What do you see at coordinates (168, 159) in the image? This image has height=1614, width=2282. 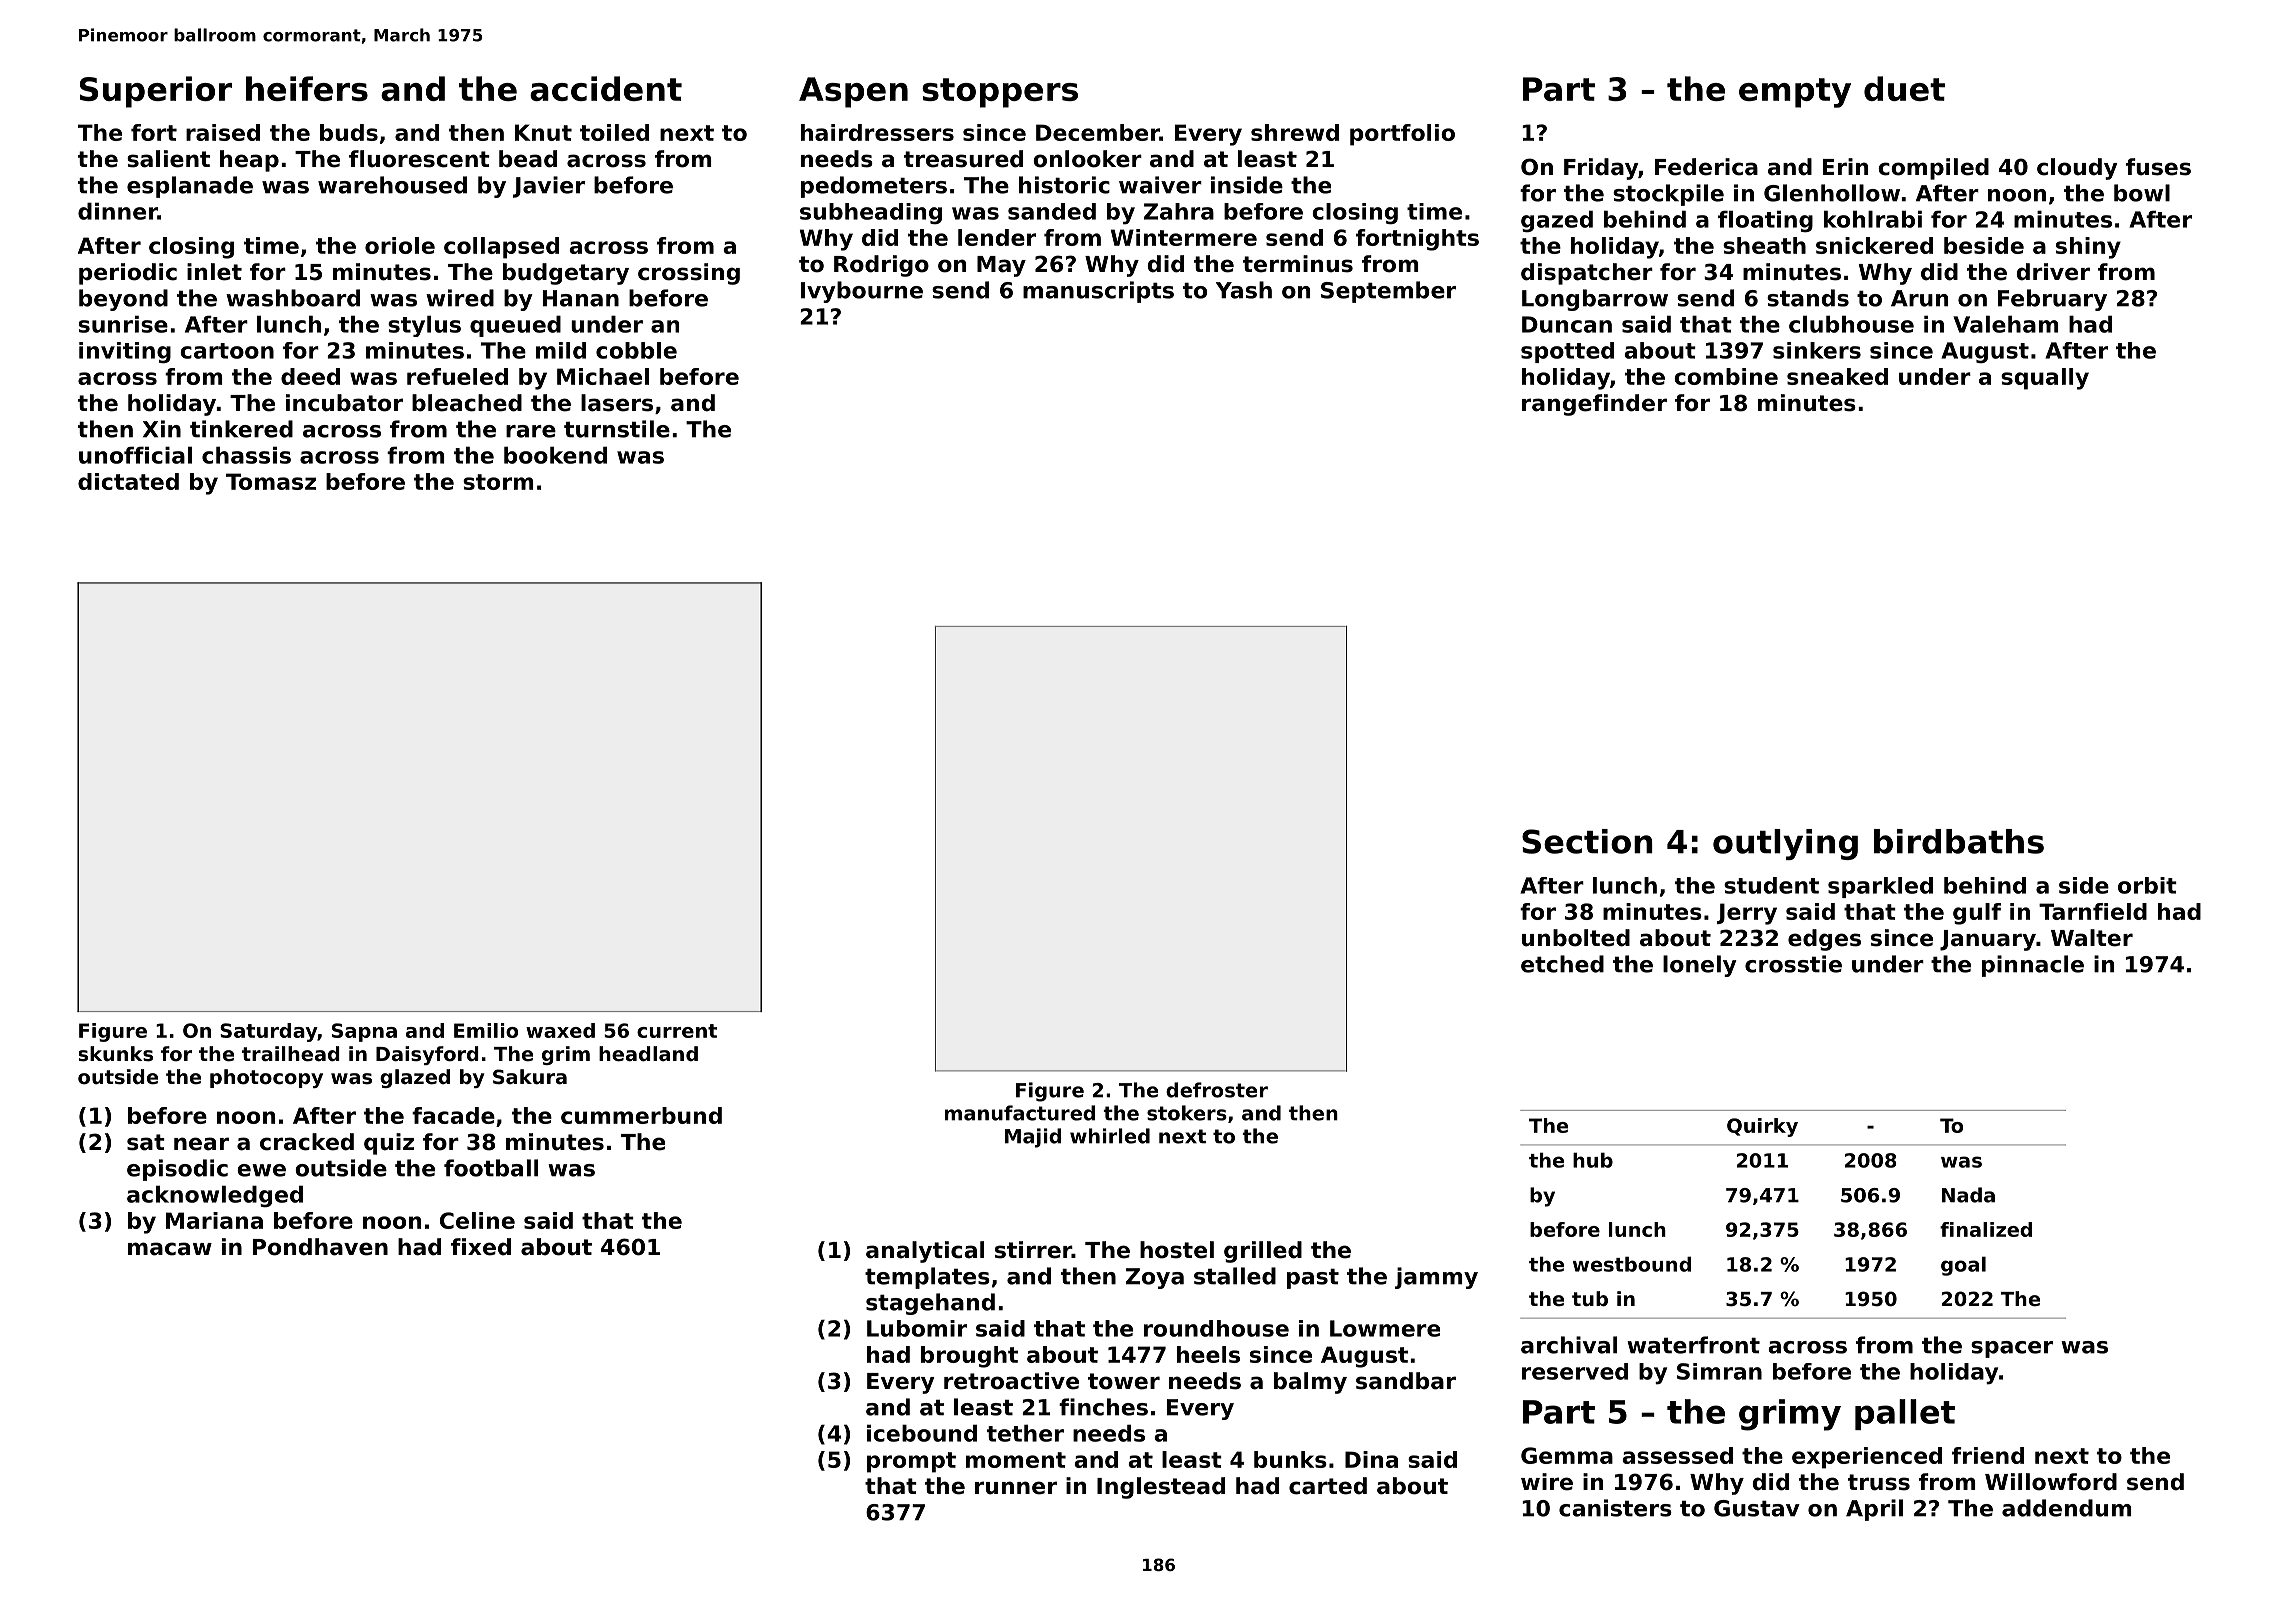 I see `salient` at bounding box center [168, 159].
